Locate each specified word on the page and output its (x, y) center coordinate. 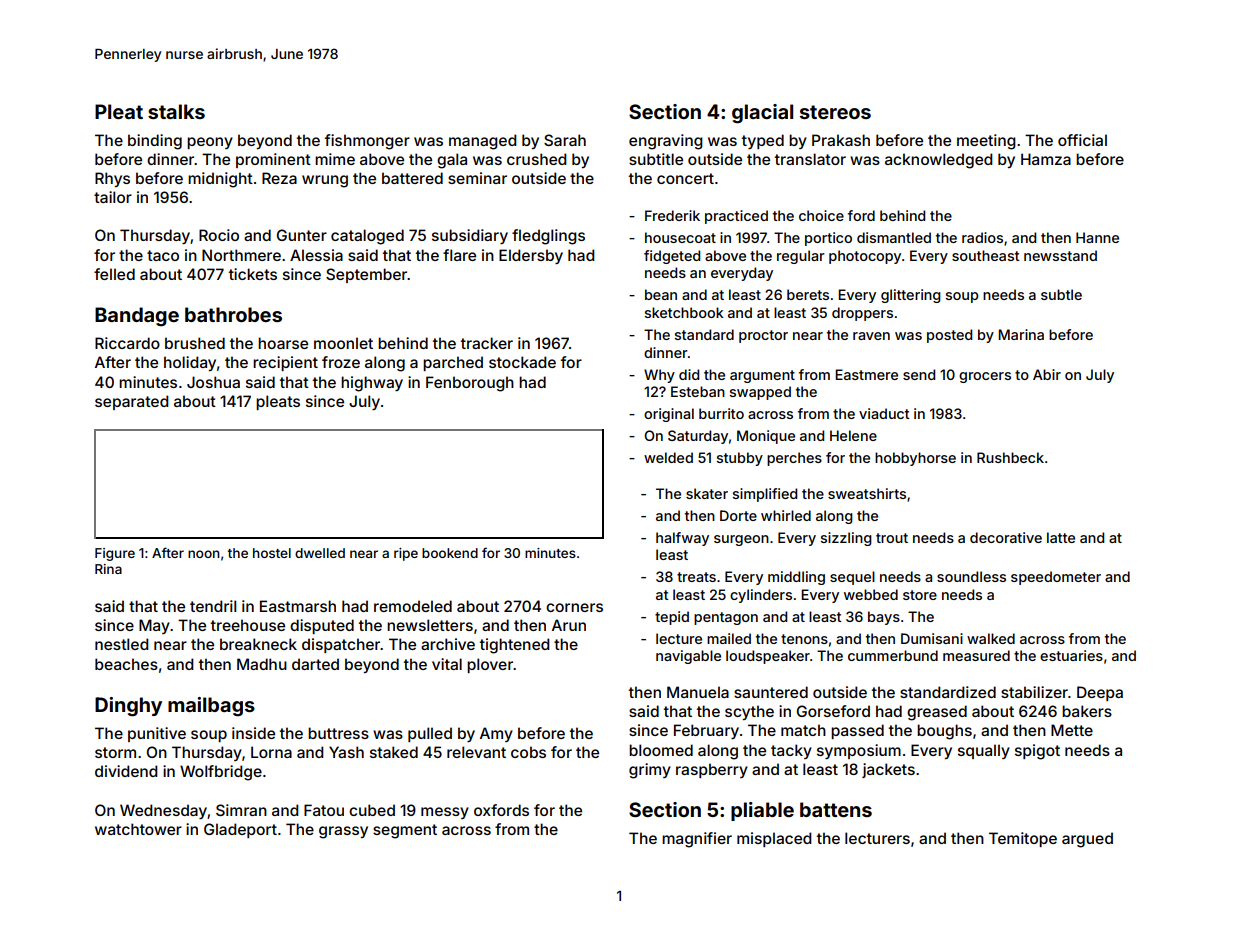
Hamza (1046, 159)
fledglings (548, 237)
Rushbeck (1010, 457)
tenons (804, 639)
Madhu (262, 664)
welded (668, 457)
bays (884, 618)
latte (1061, 537)
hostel (272, 553)
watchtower (138, 829)
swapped (760, 393)
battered (412, 178)
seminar (477, 178)
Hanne (1097, 237)
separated (132, 402)
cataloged (367, 237)
